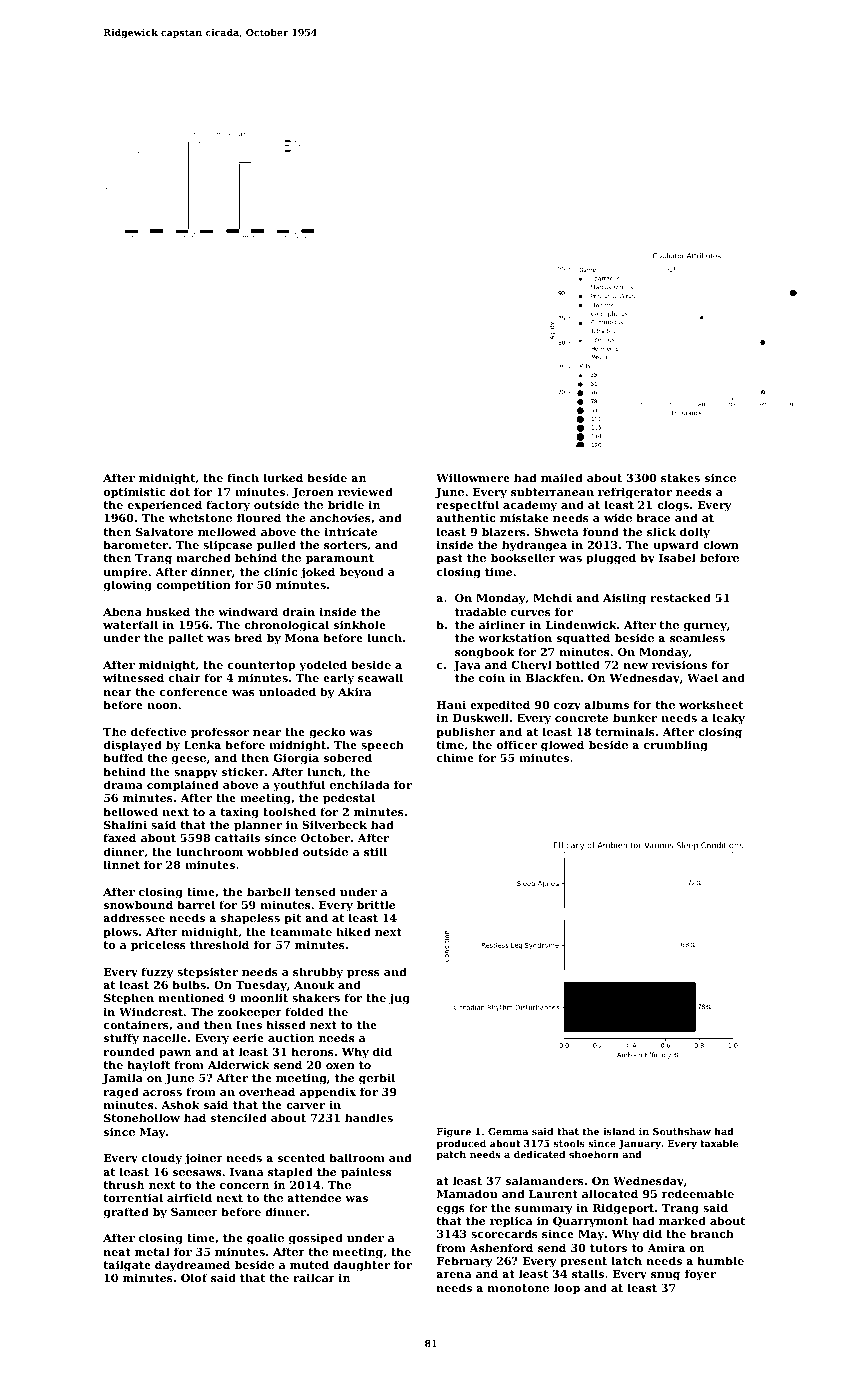 This document has width=849, height=1400. I want to click on Mamadou, so click(467, 1193).
